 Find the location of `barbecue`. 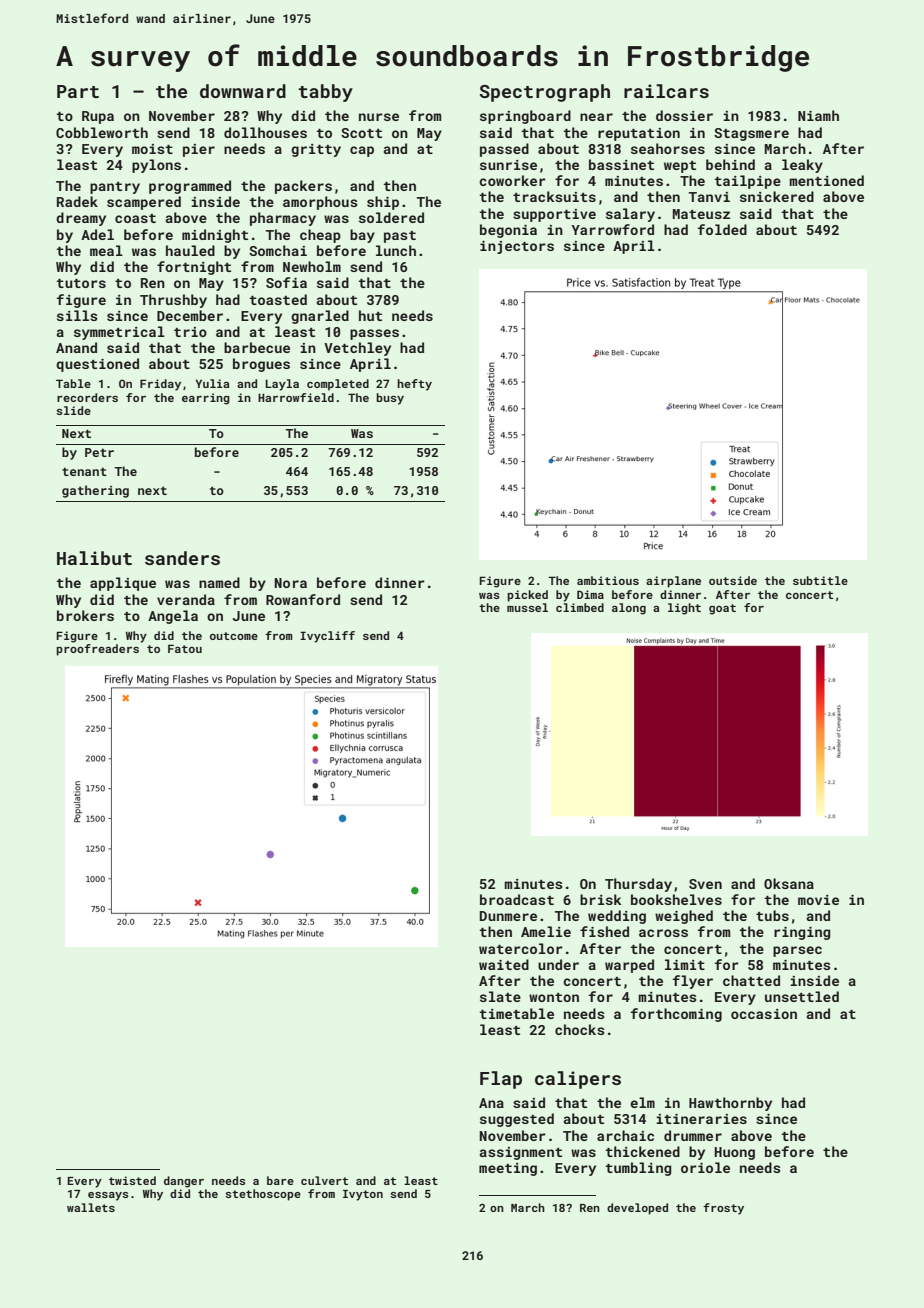

barbecue is located at coordinates (257, 347).
